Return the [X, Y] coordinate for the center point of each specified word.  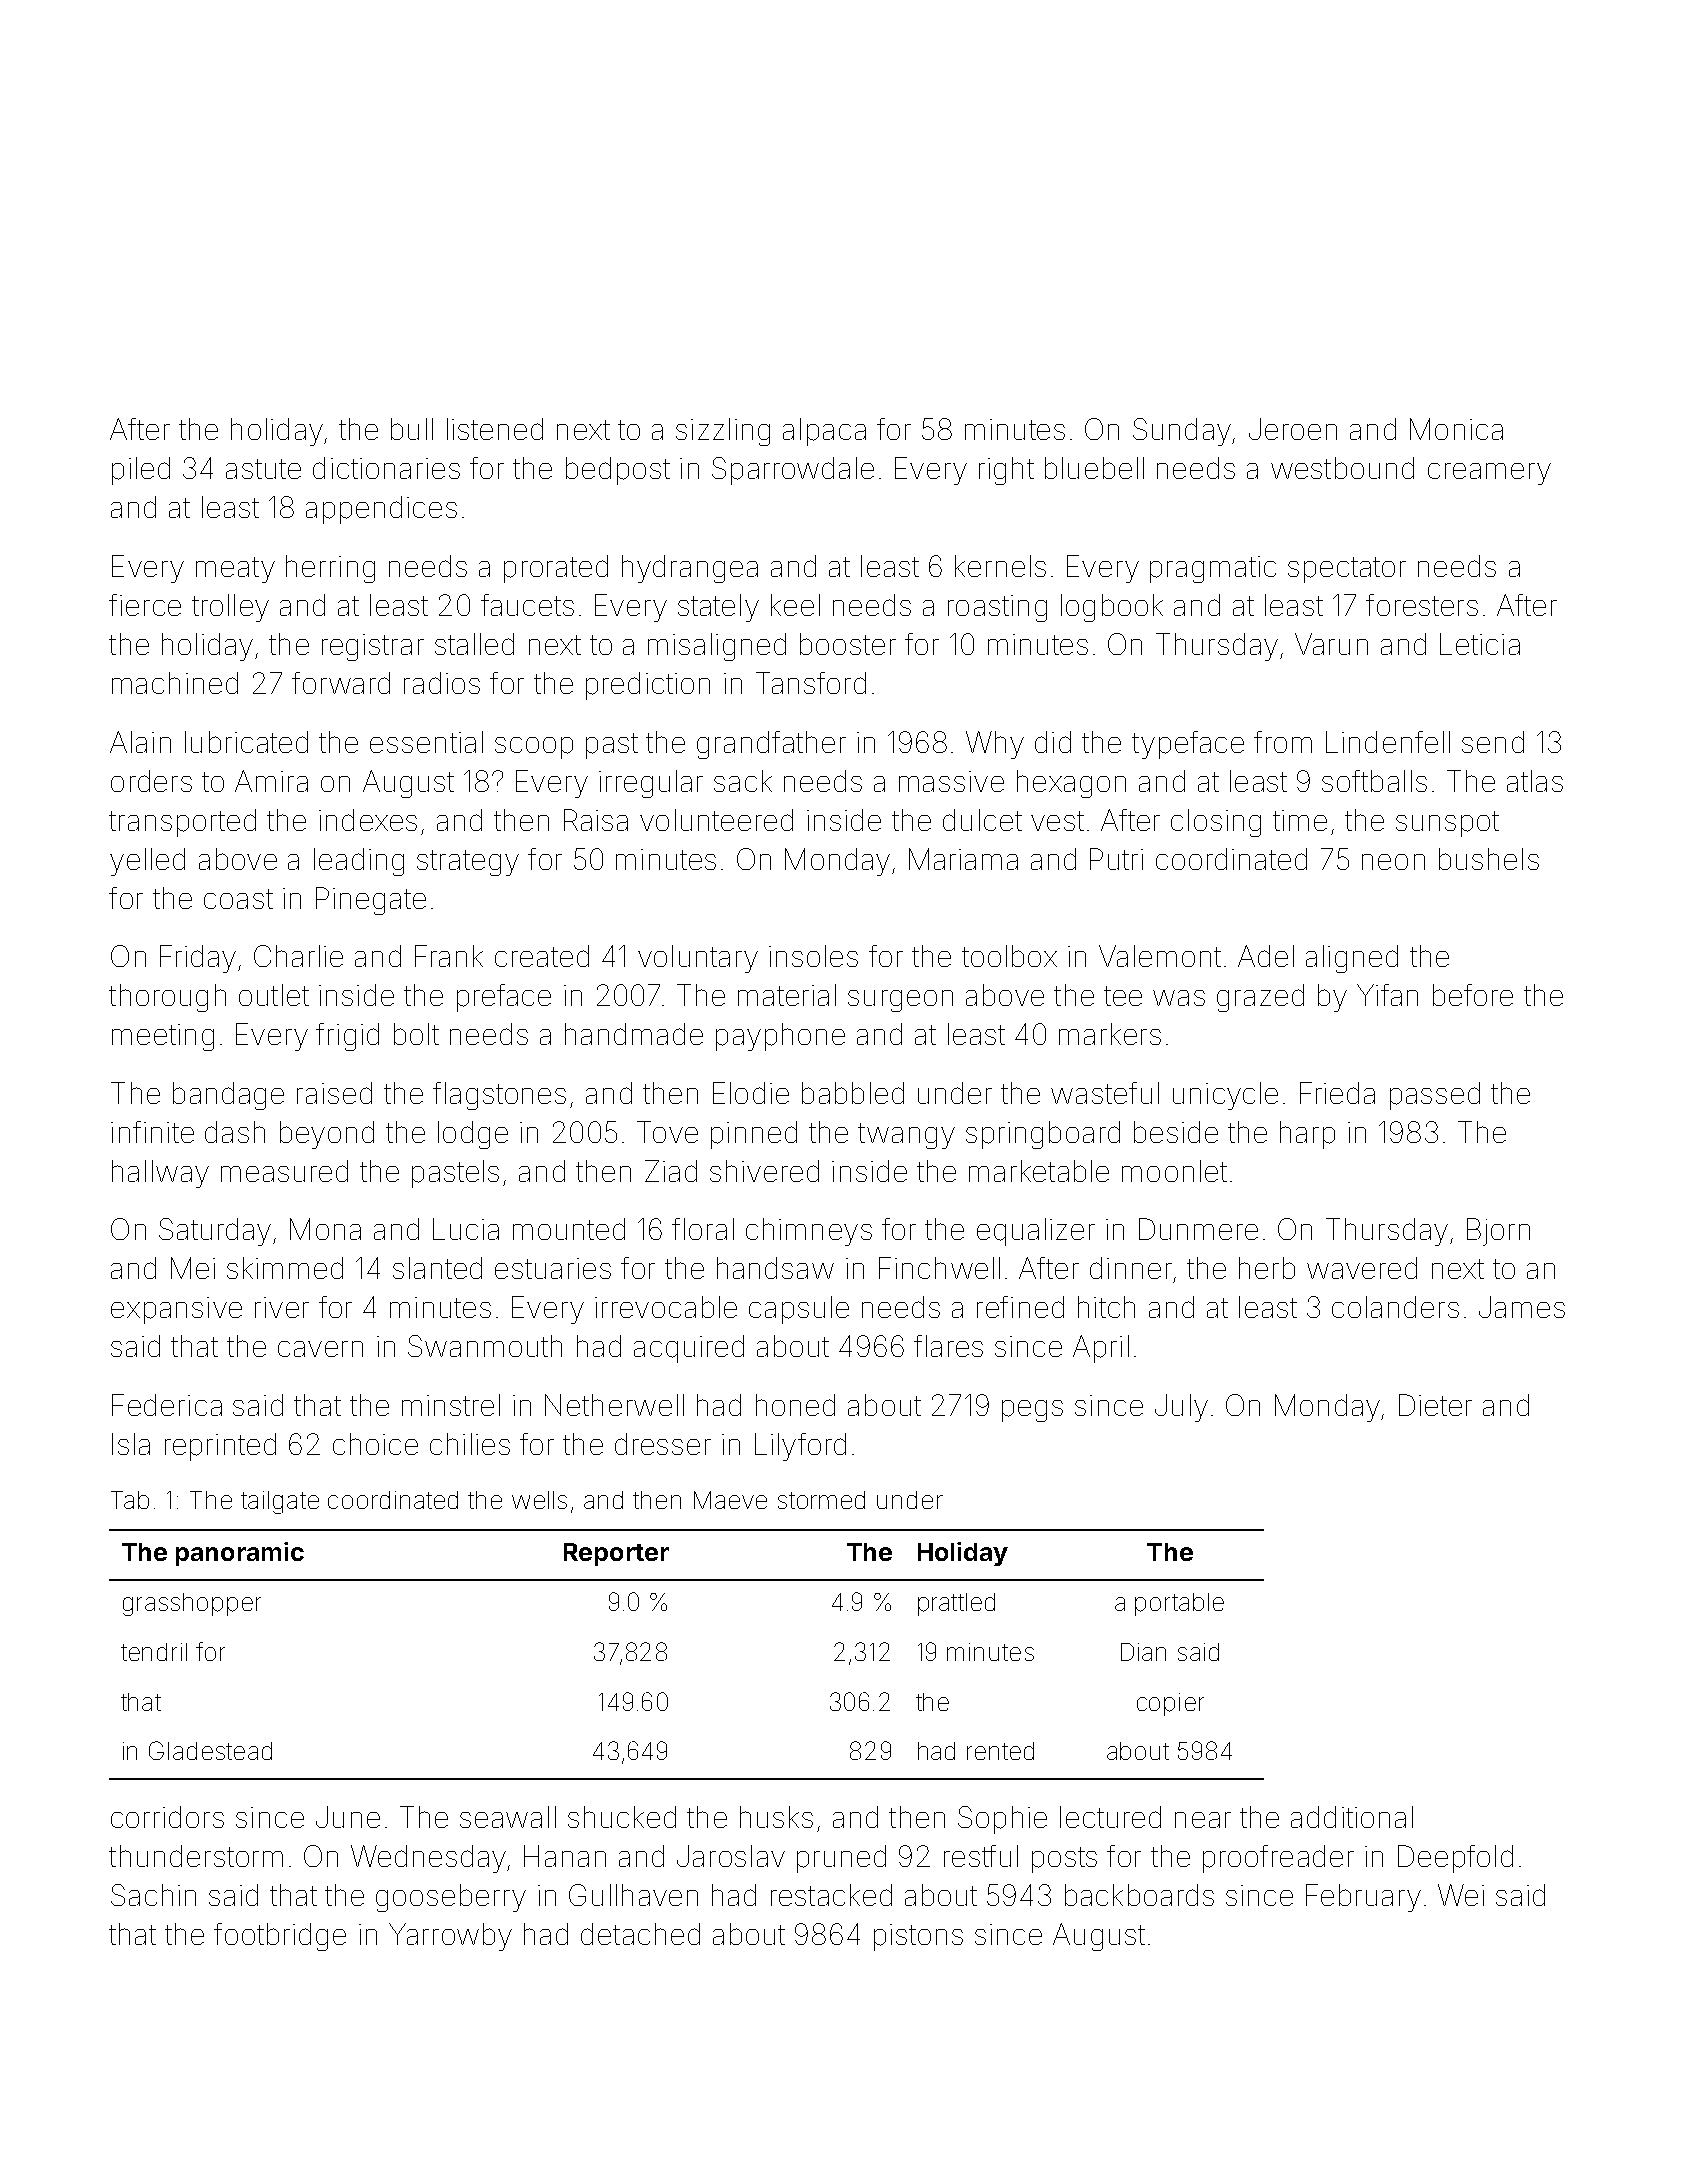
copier [1170, 1704]
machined [175, 683]
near [1203, 1820]
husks [776, 1817]
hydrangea [690, 569]
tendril [154, 1652]
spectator [1347, 570]
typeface [1188, 745]
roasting [997, 608]
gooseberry [451, 1898]
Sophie [1002, 1820]
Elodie [751, 1093]
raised [334, 1093]
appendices [381, 510]
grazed [1260, 998]
